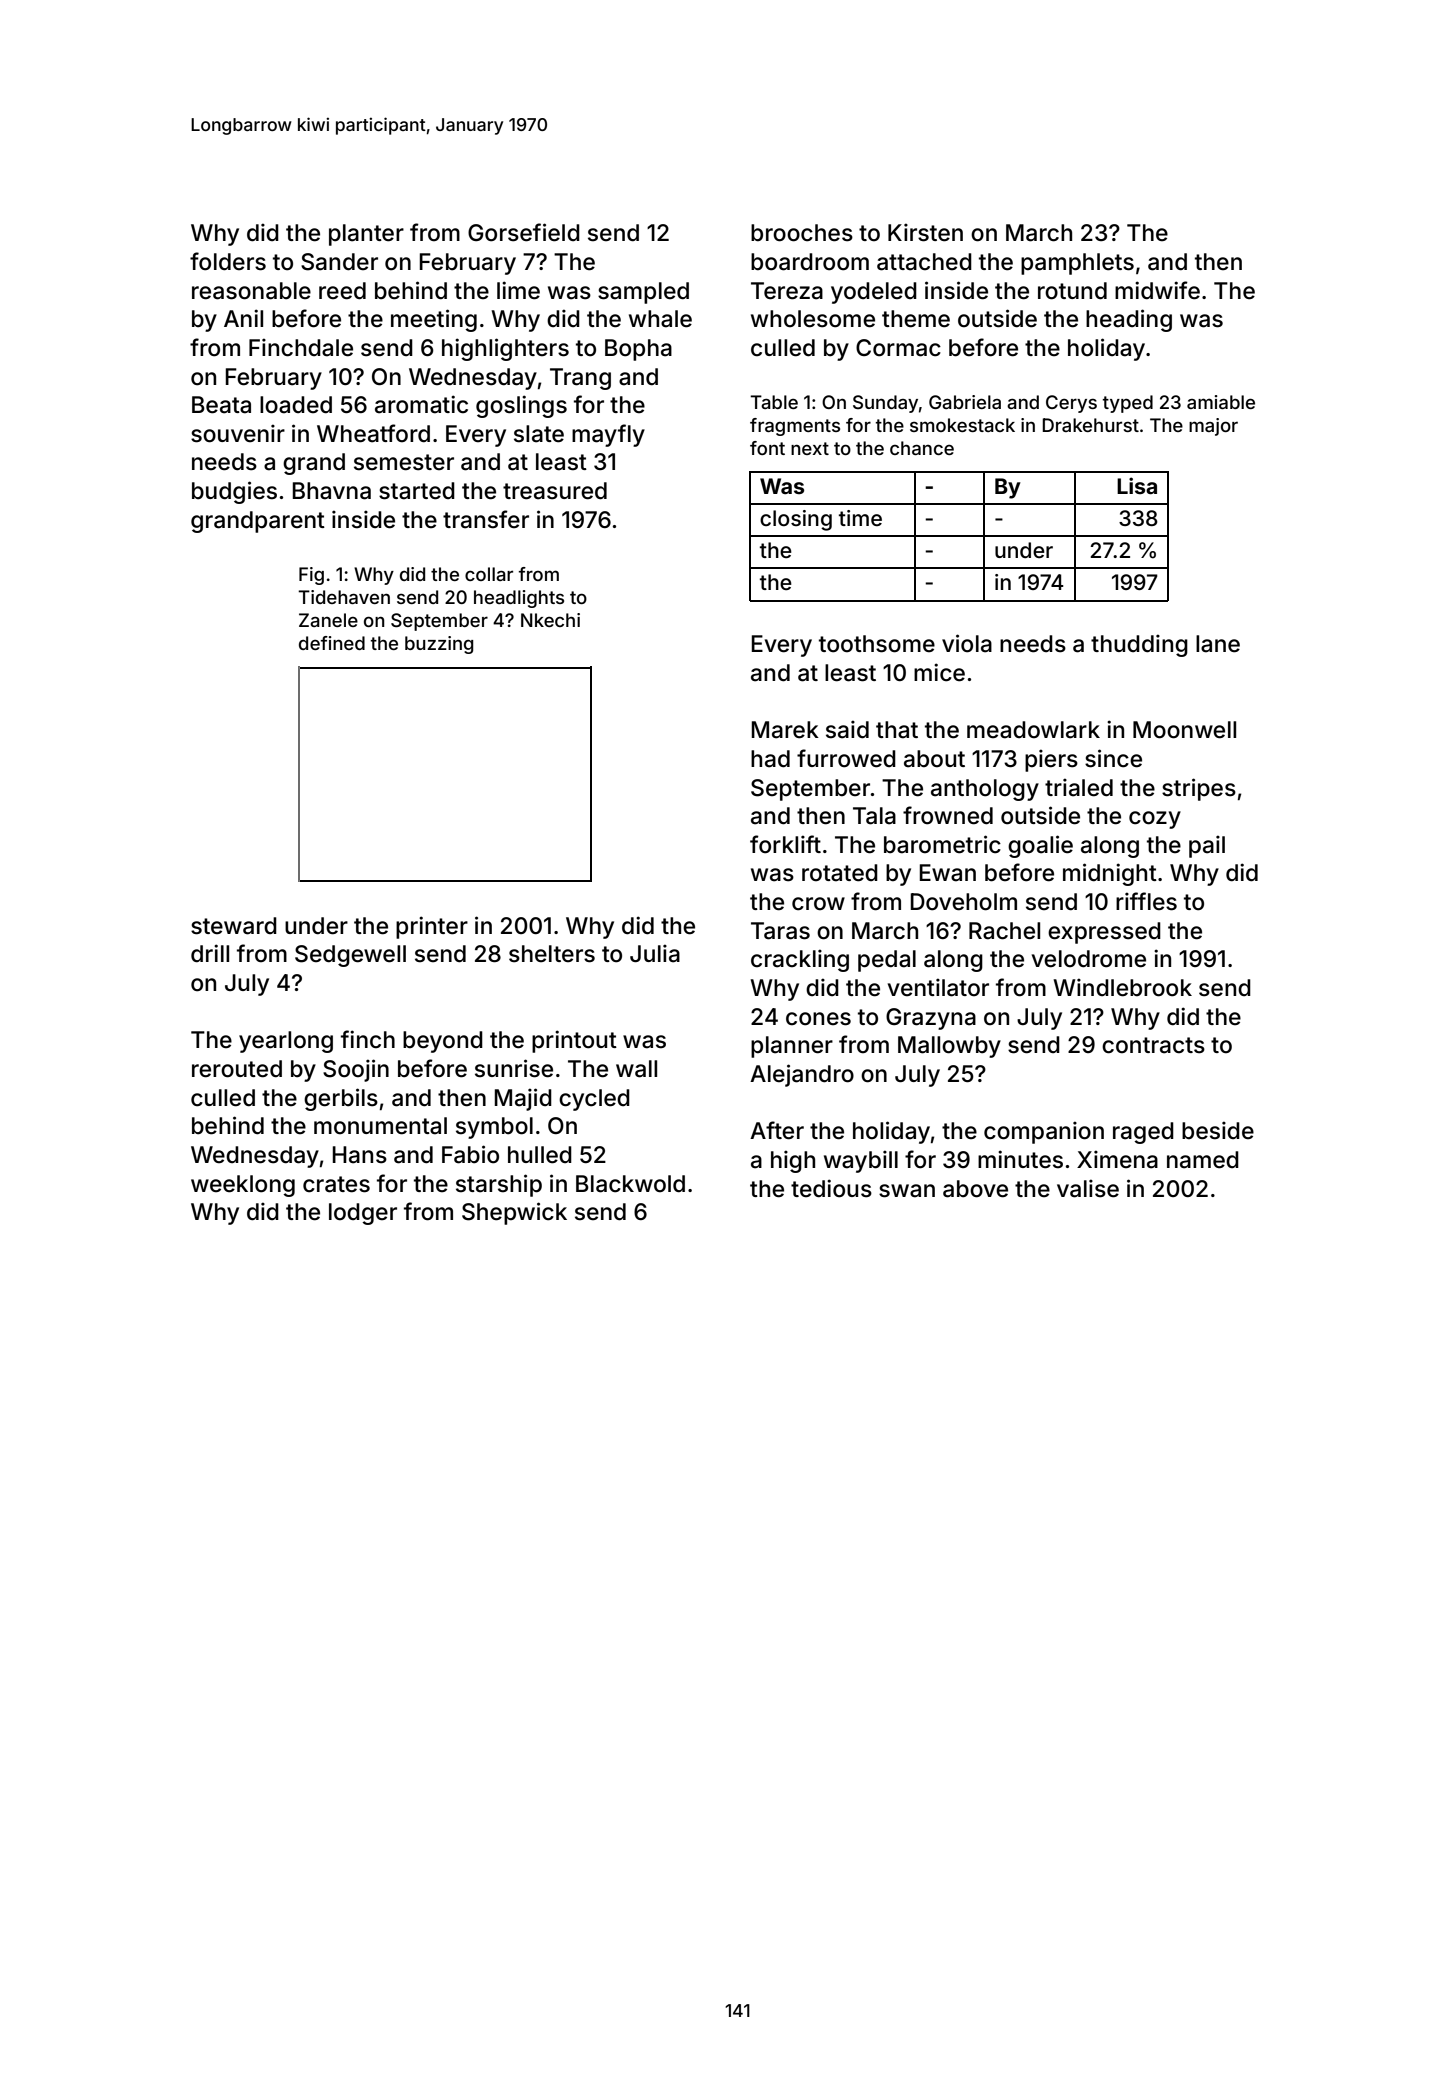 The height and width of the screenshot is (2100, 1450). I want to click on tedious, so click(831, 1188).
